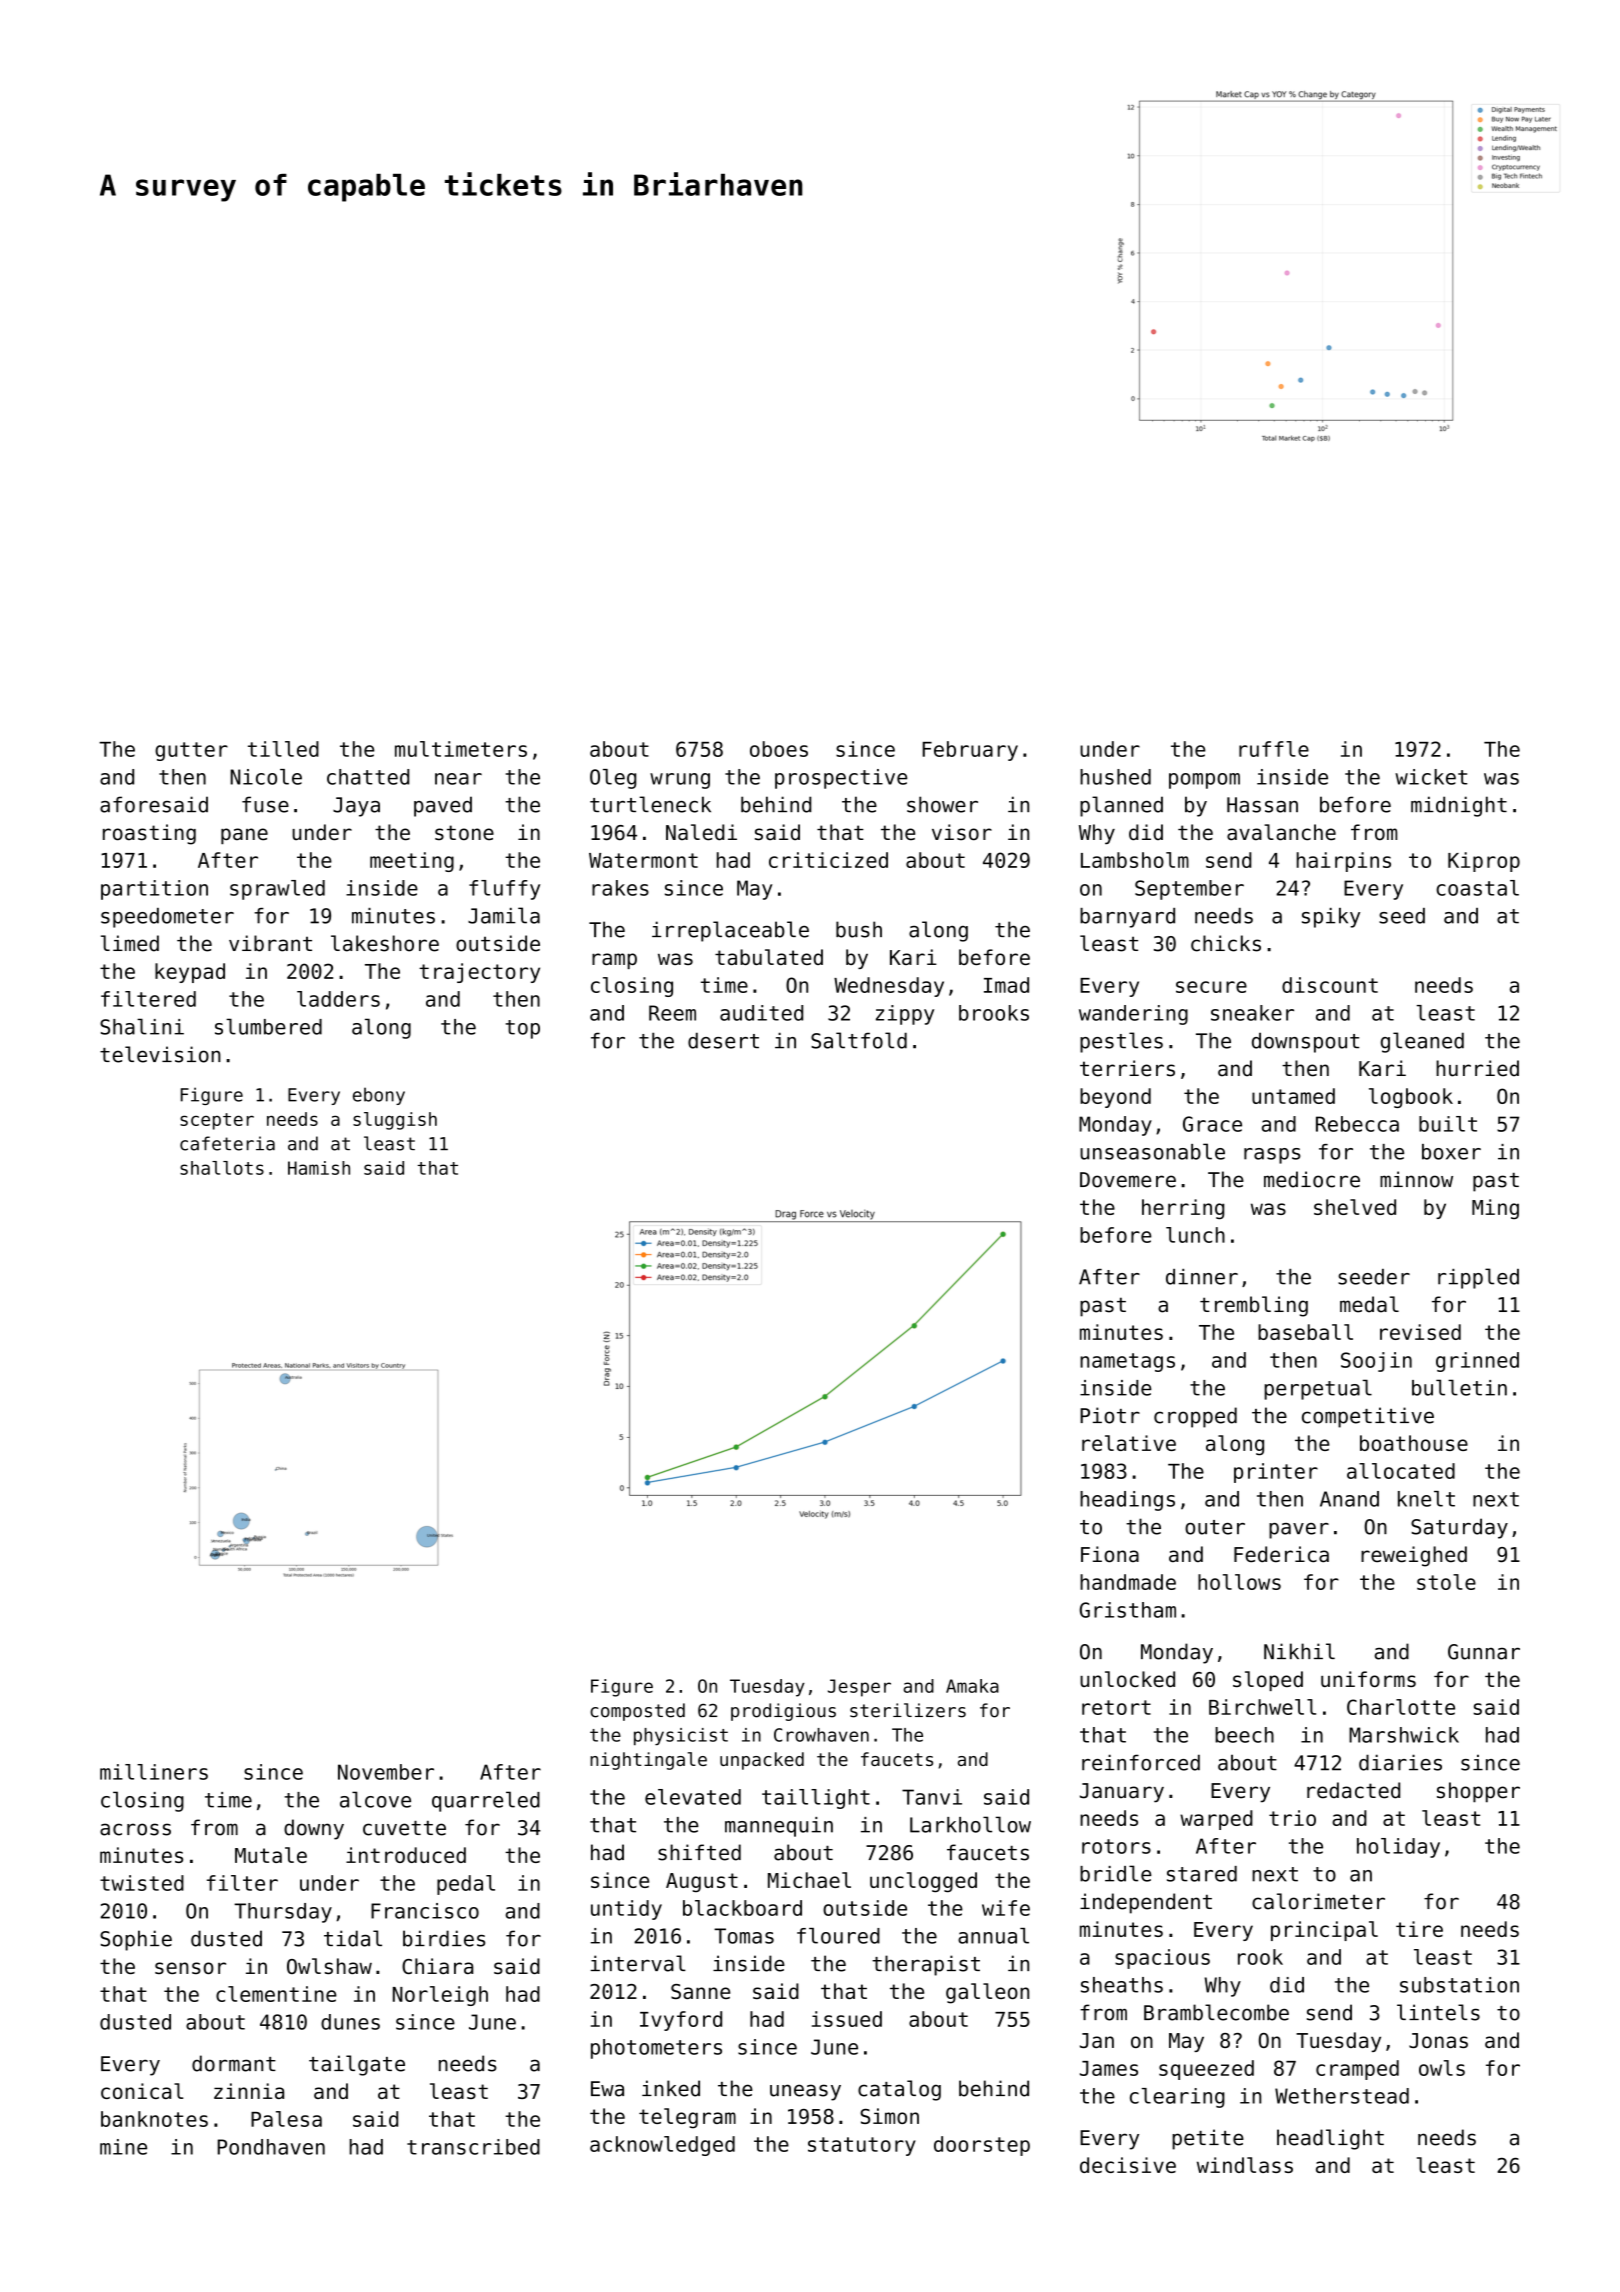  I want to click on Charlotte, so click(1401, 1707).
